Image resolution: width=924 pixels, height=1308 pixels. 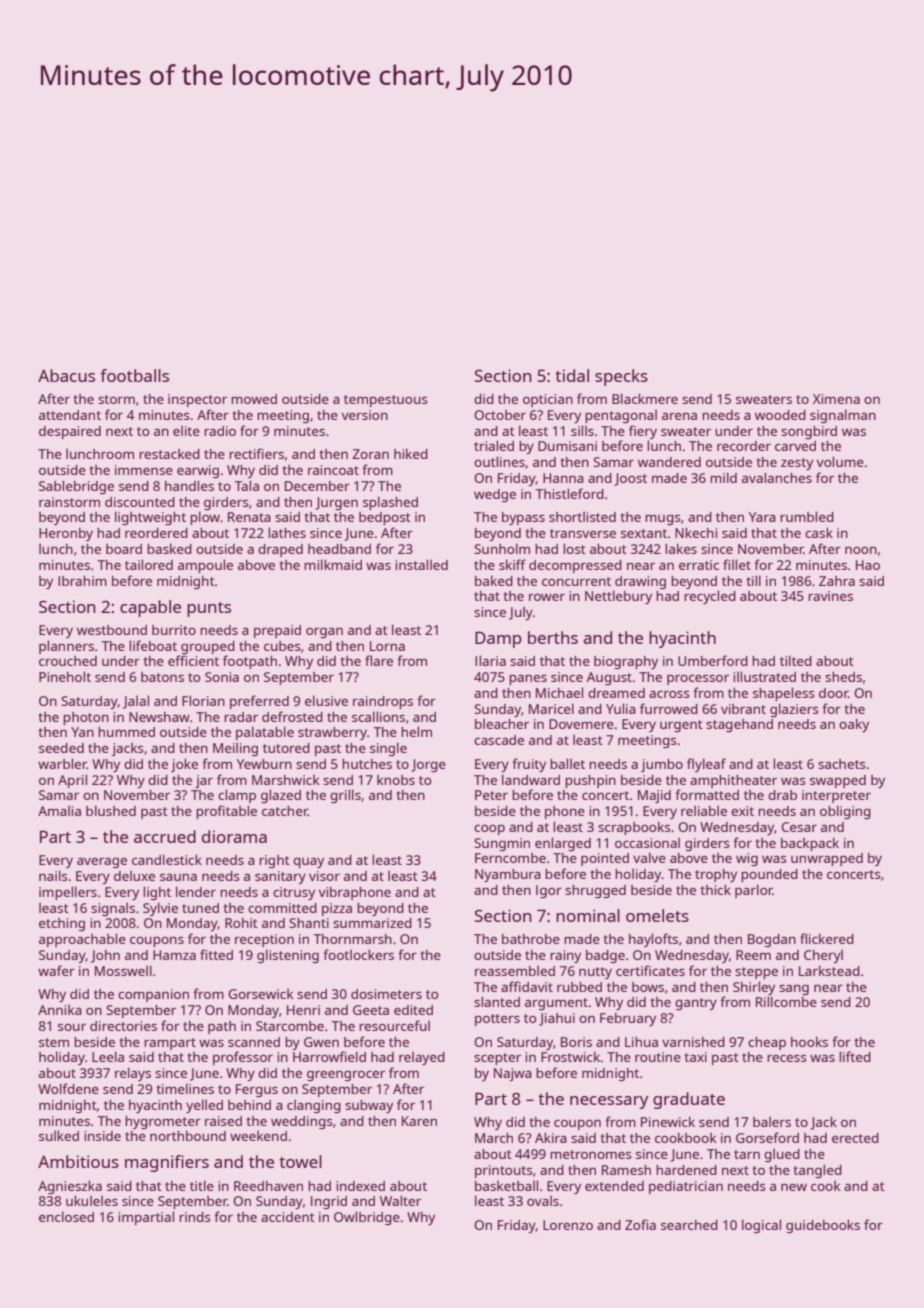 I want to click on recess, so click(x=786, y=1058).
